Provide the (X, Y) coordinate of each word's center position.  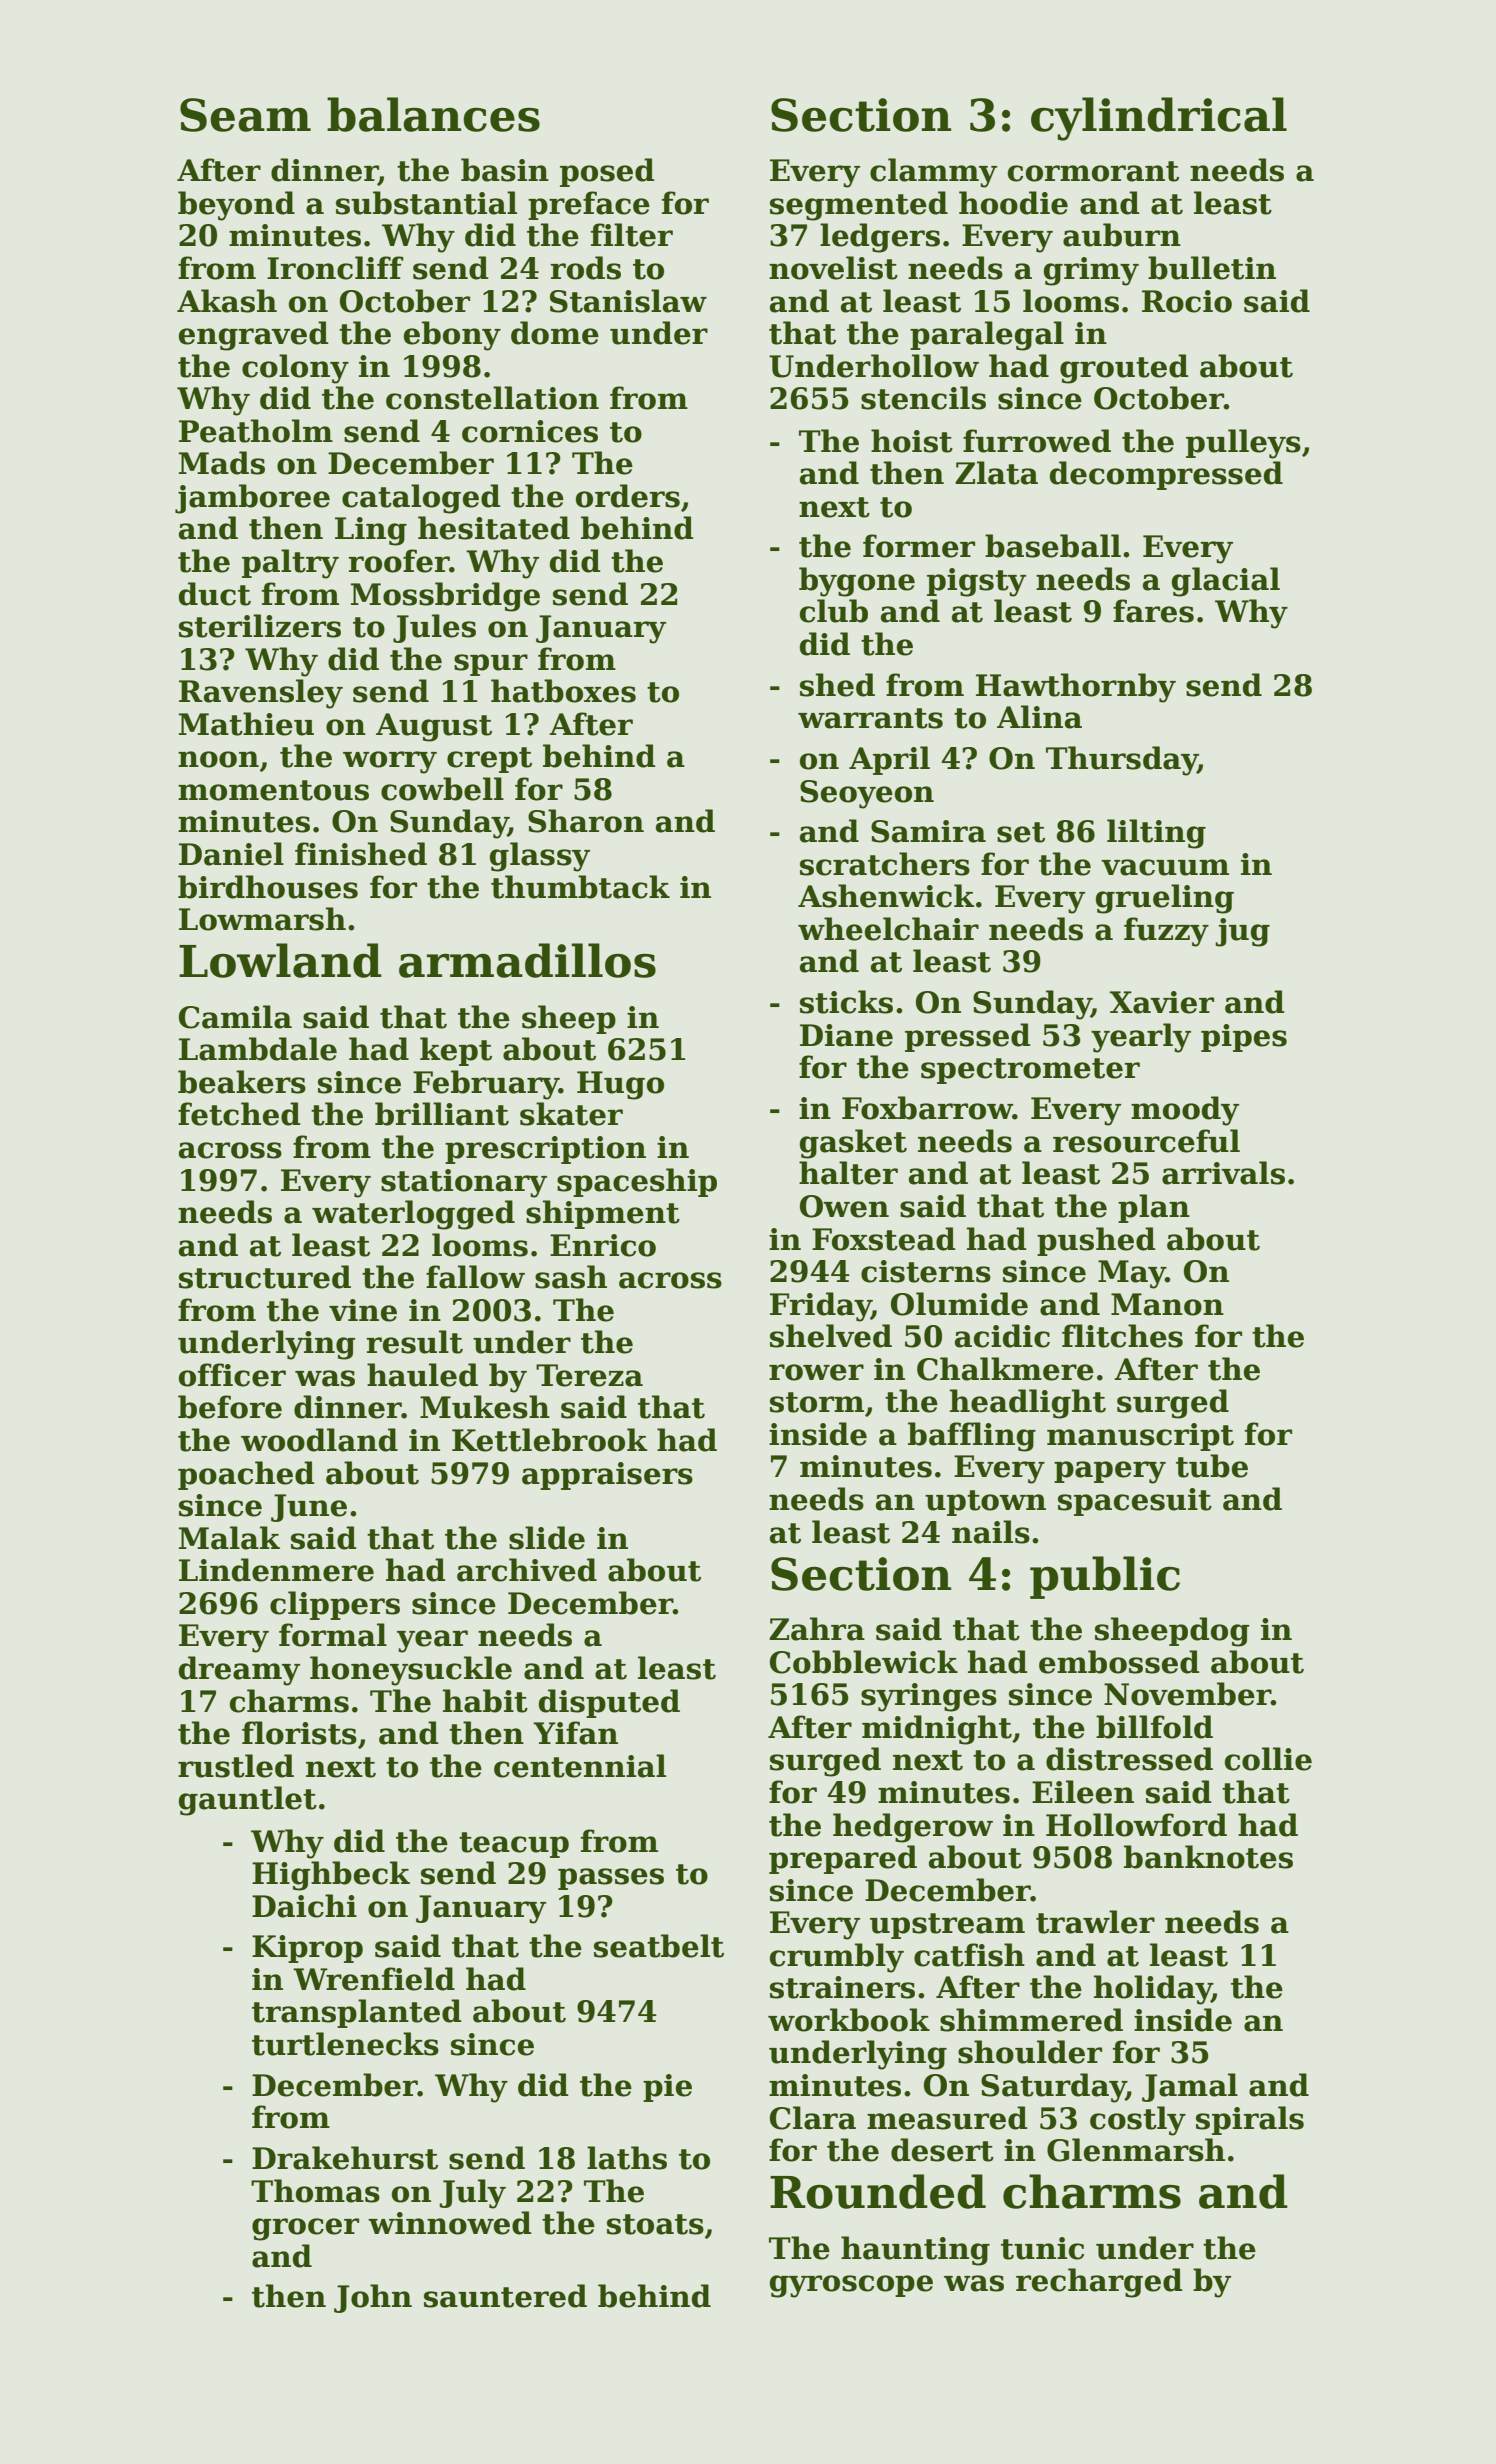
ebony (452, 336)
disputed (609, 1703)
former (919, 546)
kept (456, 1051)
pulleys (1243, 444)
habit (485, 1701)
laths (627, 2158)
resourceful (1146, 1141)
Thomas (315, 2191)
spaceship (637, 1182)
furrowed (1037, 441)
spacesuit (1135, 1502)
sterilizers (260, 626)
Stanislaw (628, 301)
